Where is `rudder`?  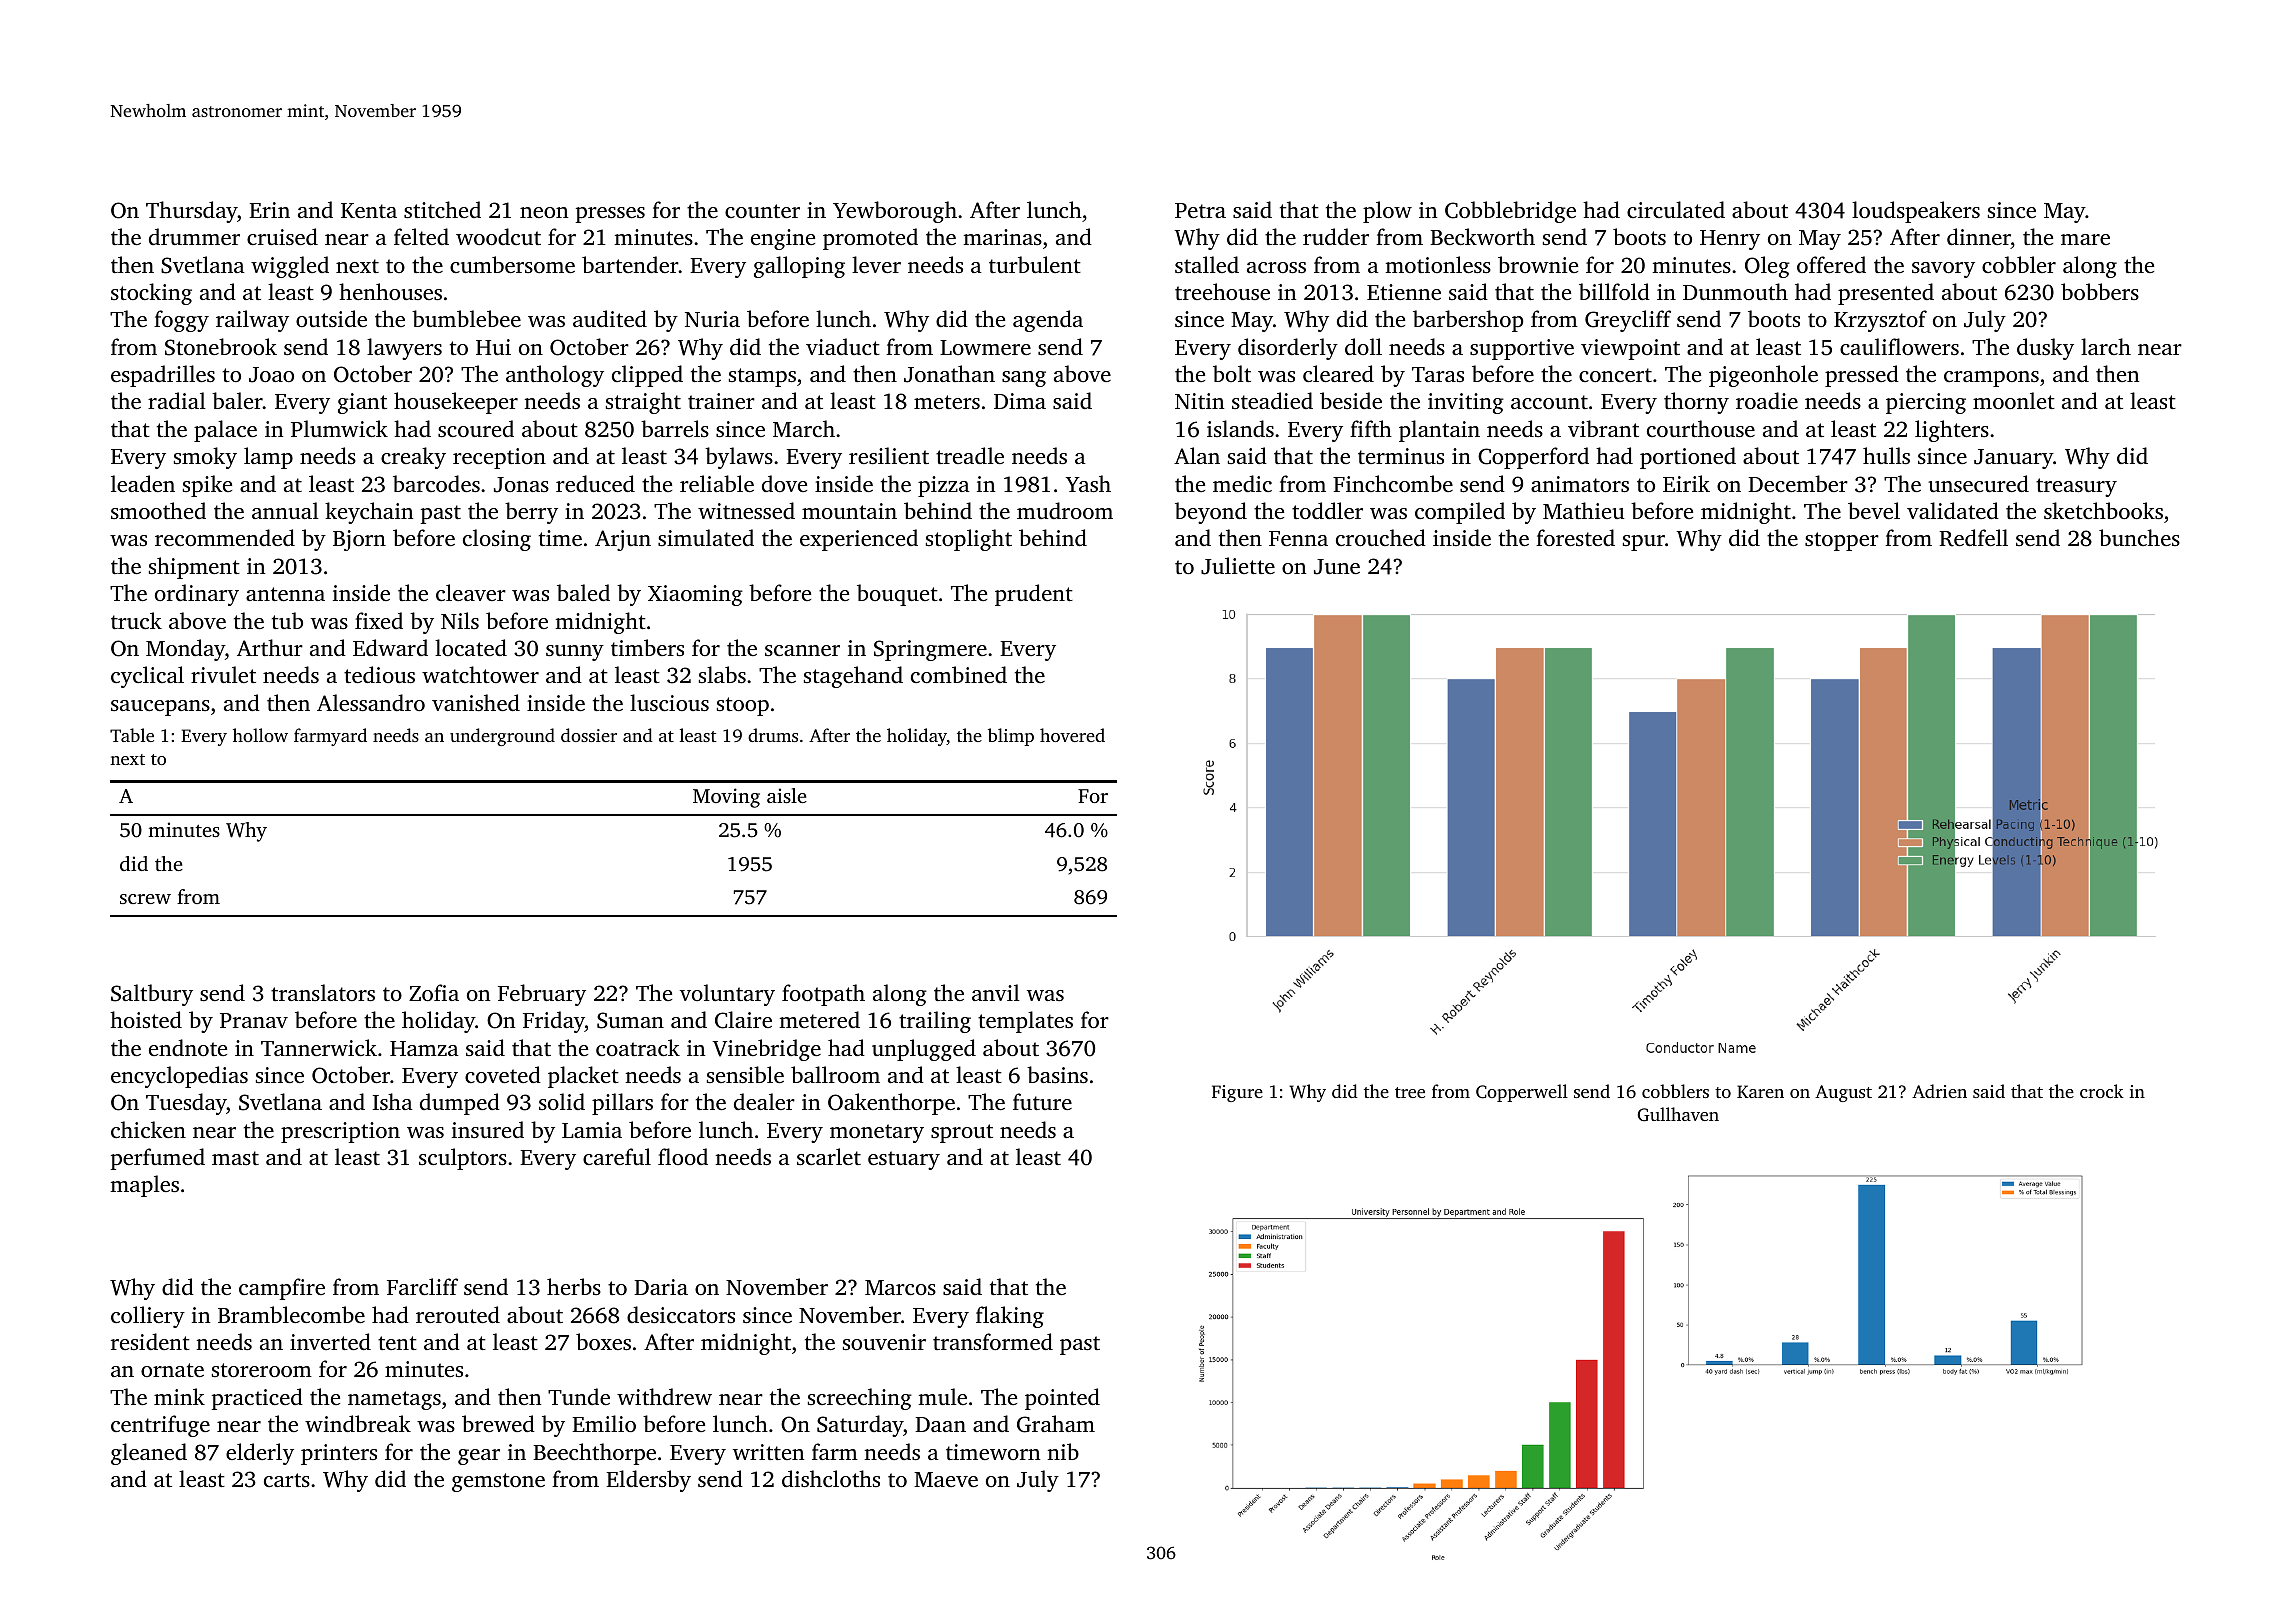 rudder is located at coordinates (1336, 236).
